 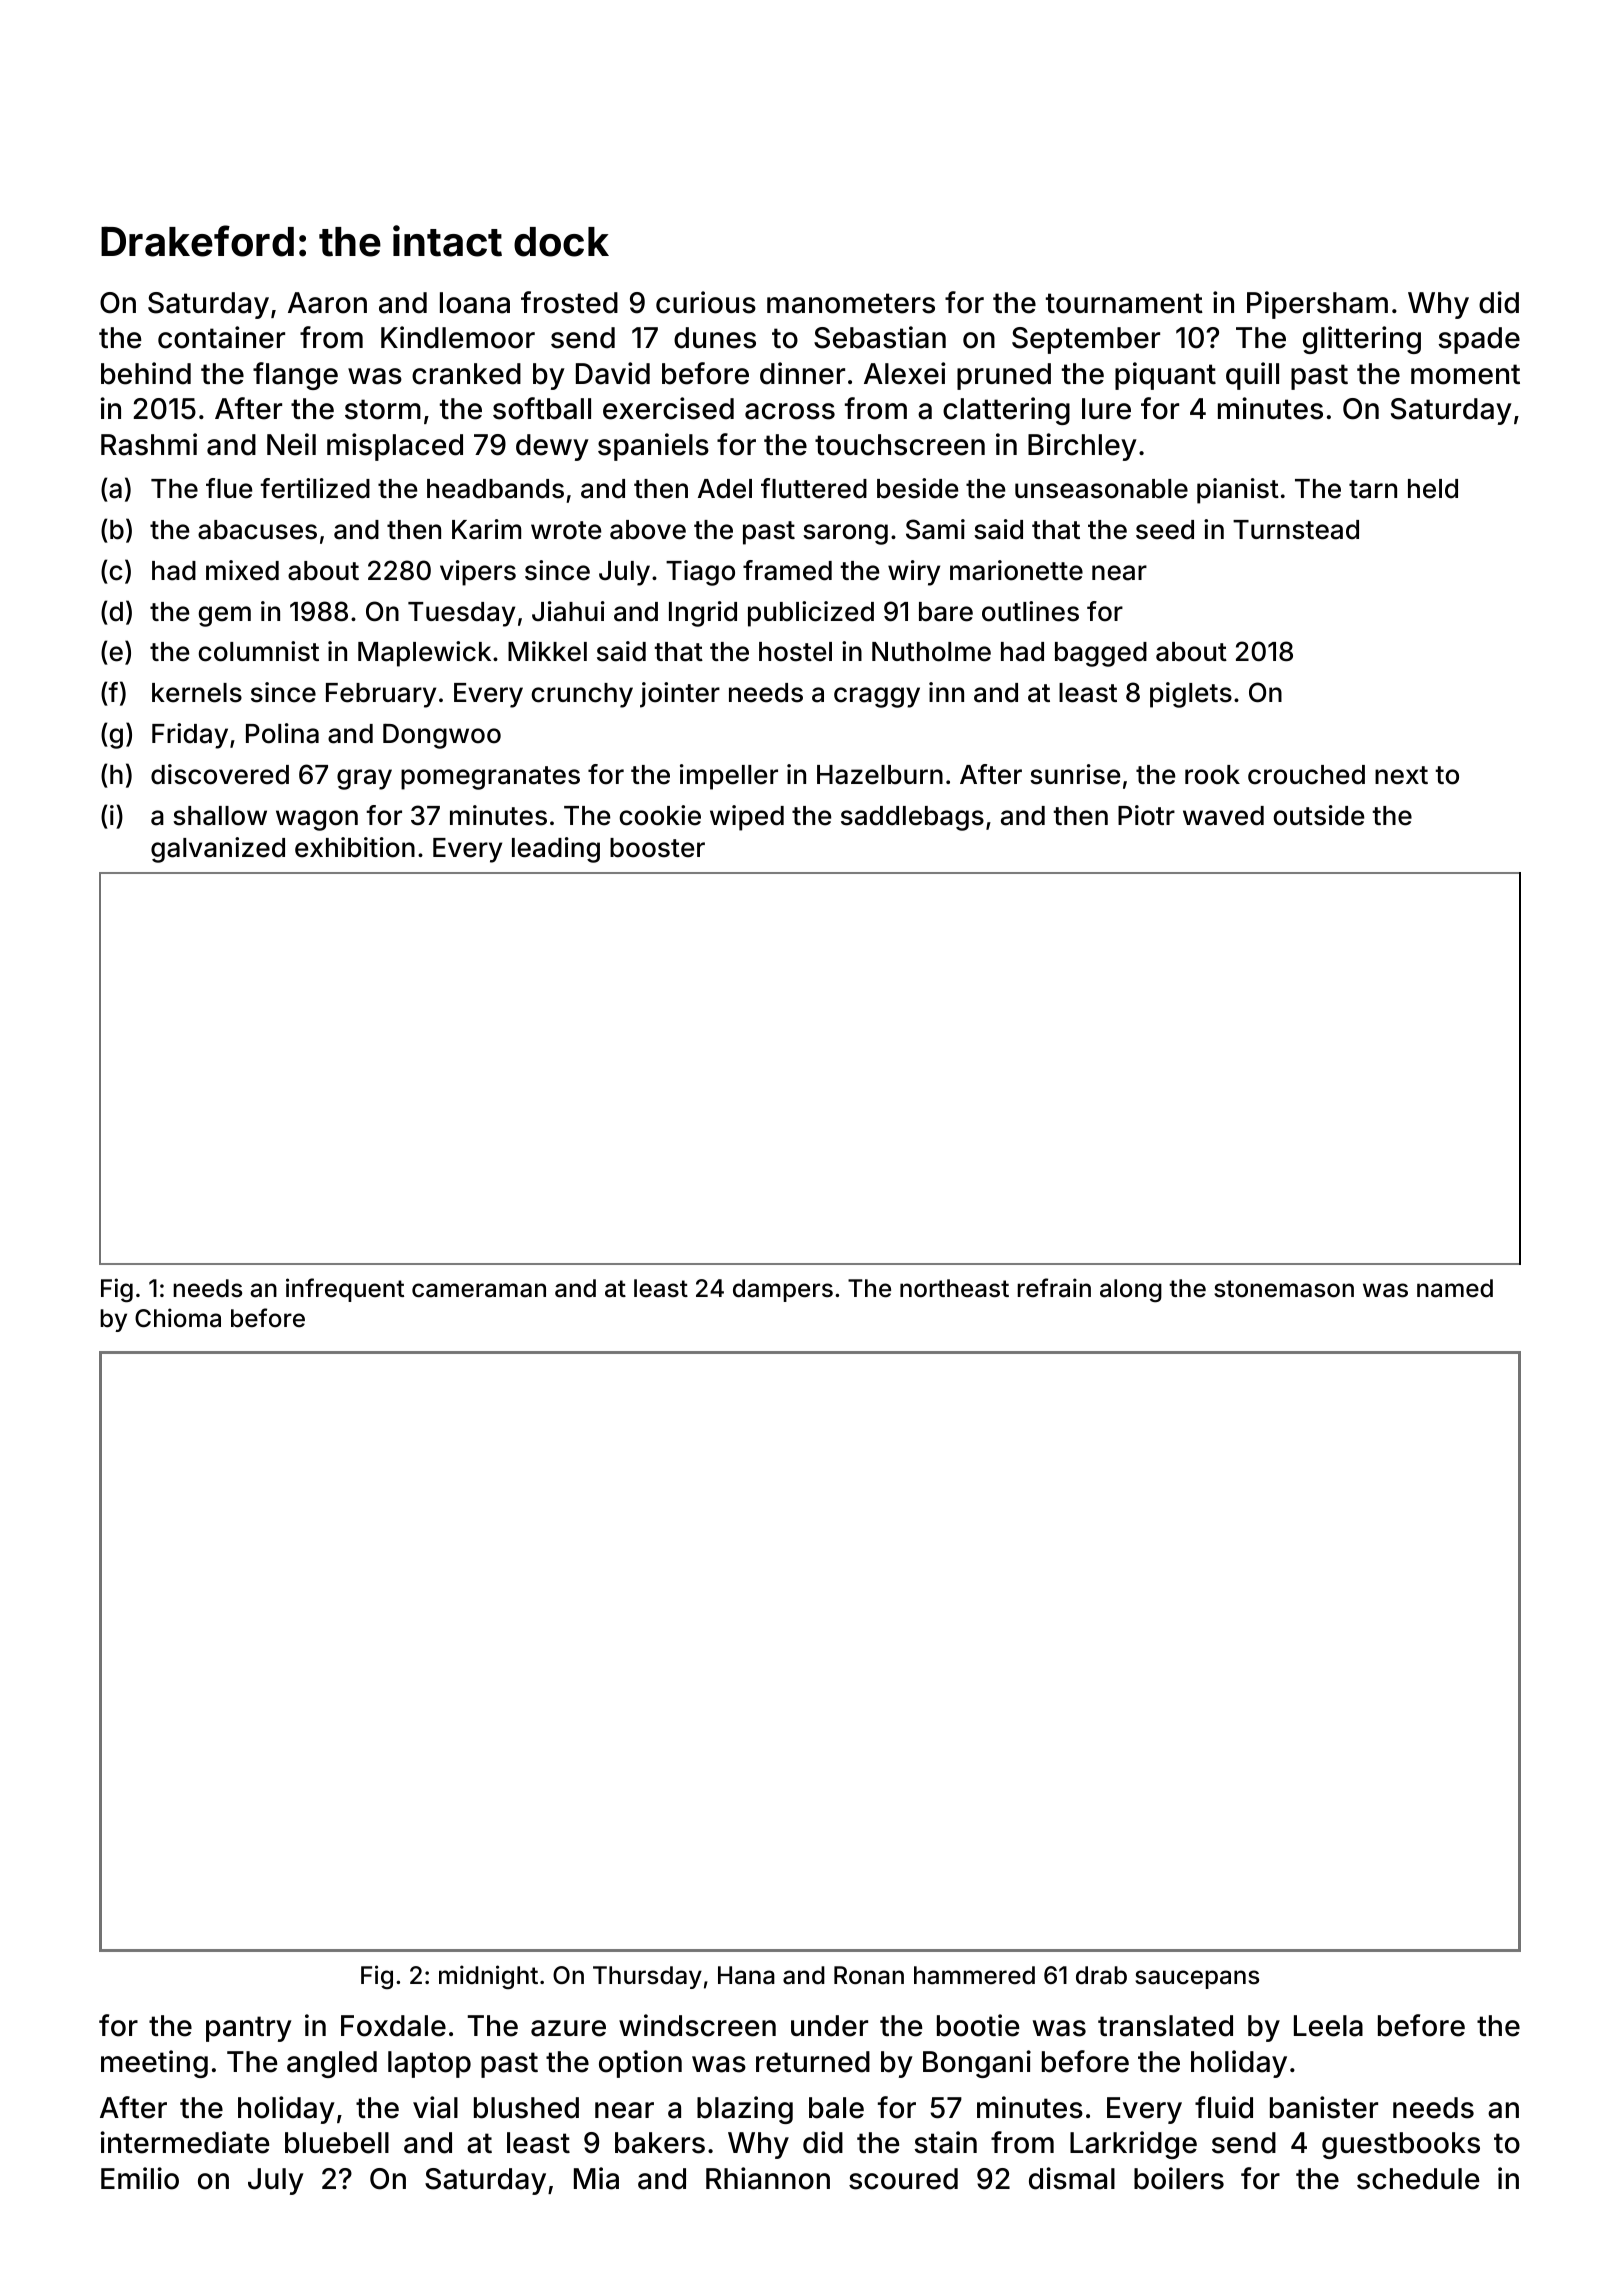 What do you see at coordinates (140, 2178) in the page?
I see `Emilio` at bounding box center [140, 2178].
